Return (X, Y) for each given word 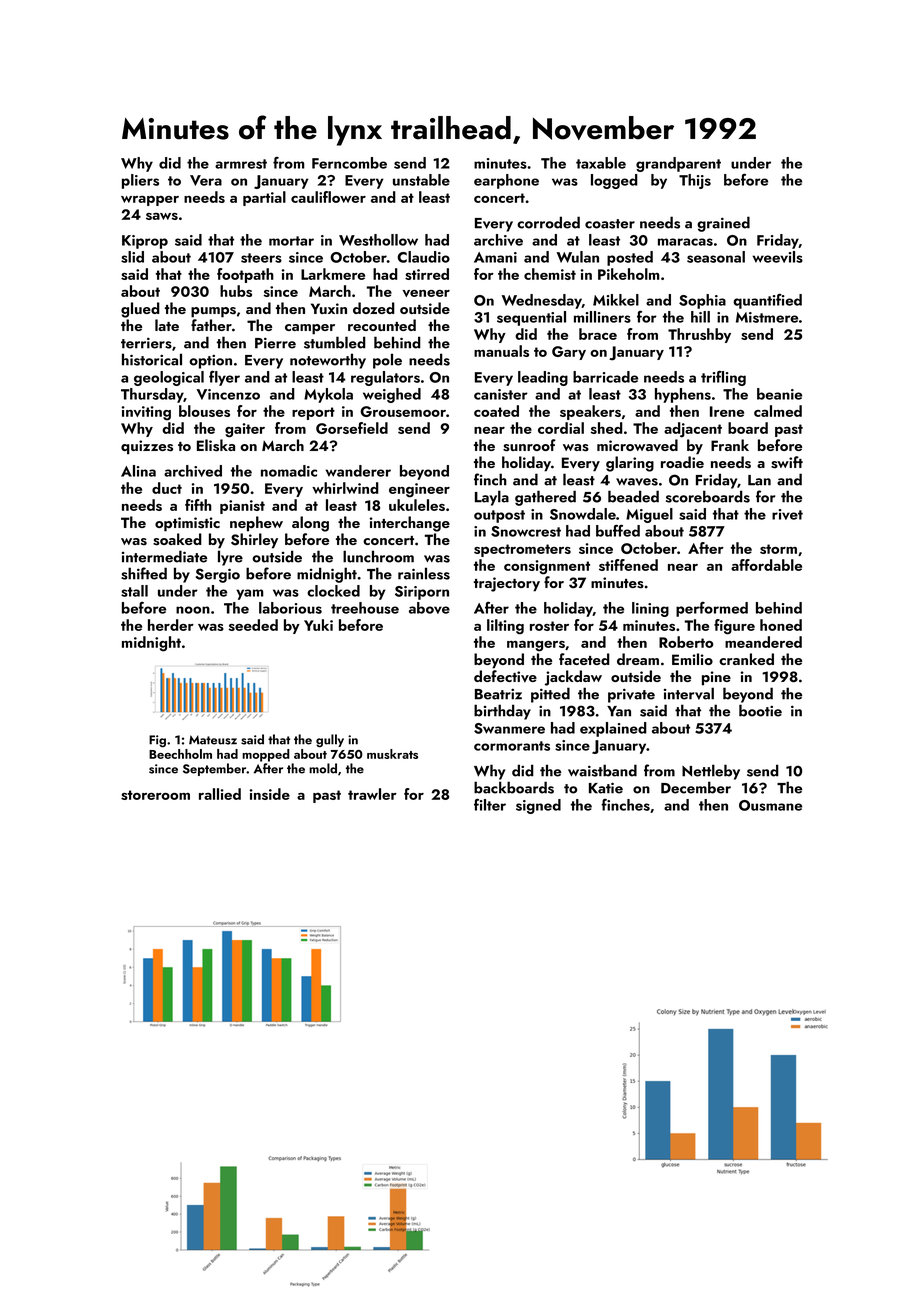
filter (490, 805)
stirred (427, 274)
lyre (230, 558)
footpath (245, 275)
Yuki (318, 625)
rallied (220, 794)
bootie (760, 710)
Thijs (695, 181)
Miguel (649, 515)
